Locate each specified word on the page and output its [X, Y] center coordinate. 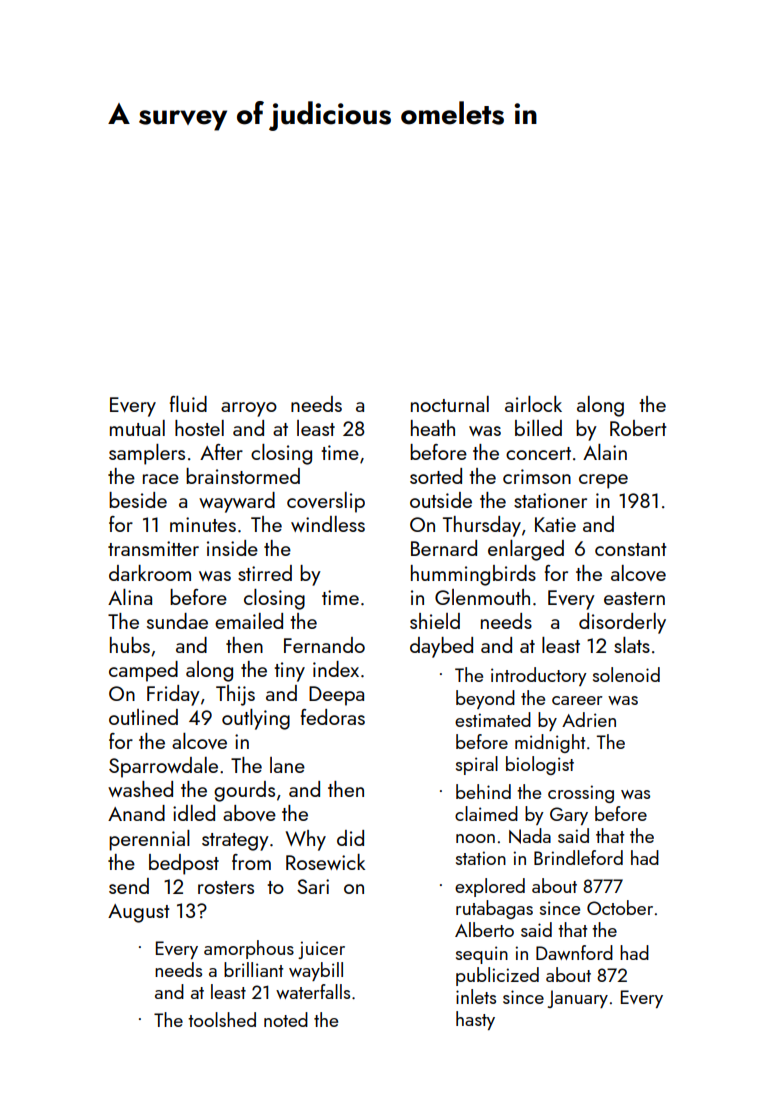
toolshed [222, 1019]
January [578, 999]
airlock [533, 404]
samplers [147, 454]
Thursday [482, 526]
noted [286, 1019]
